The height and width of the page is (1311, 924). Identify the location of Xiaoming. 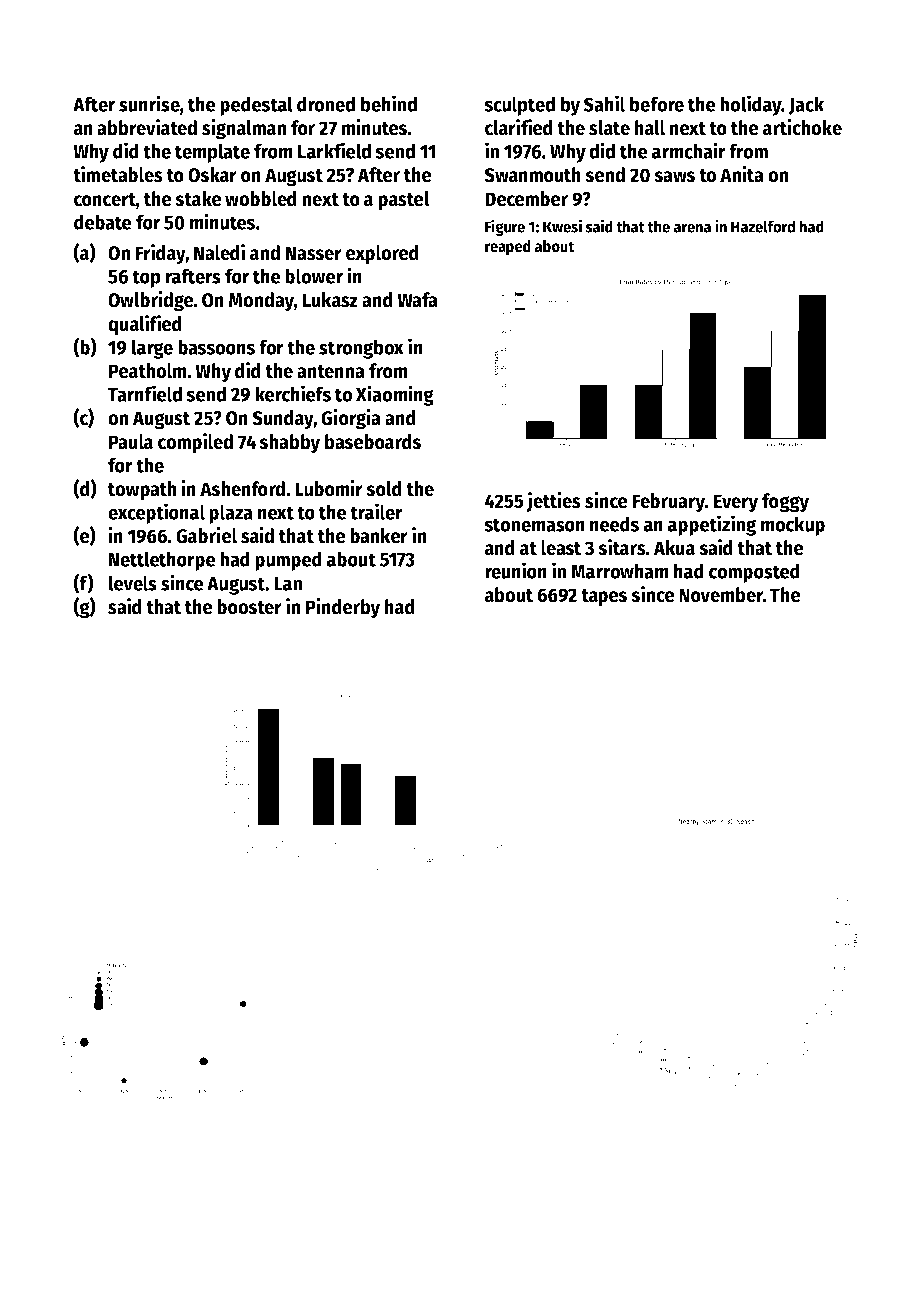
(395, 395).
